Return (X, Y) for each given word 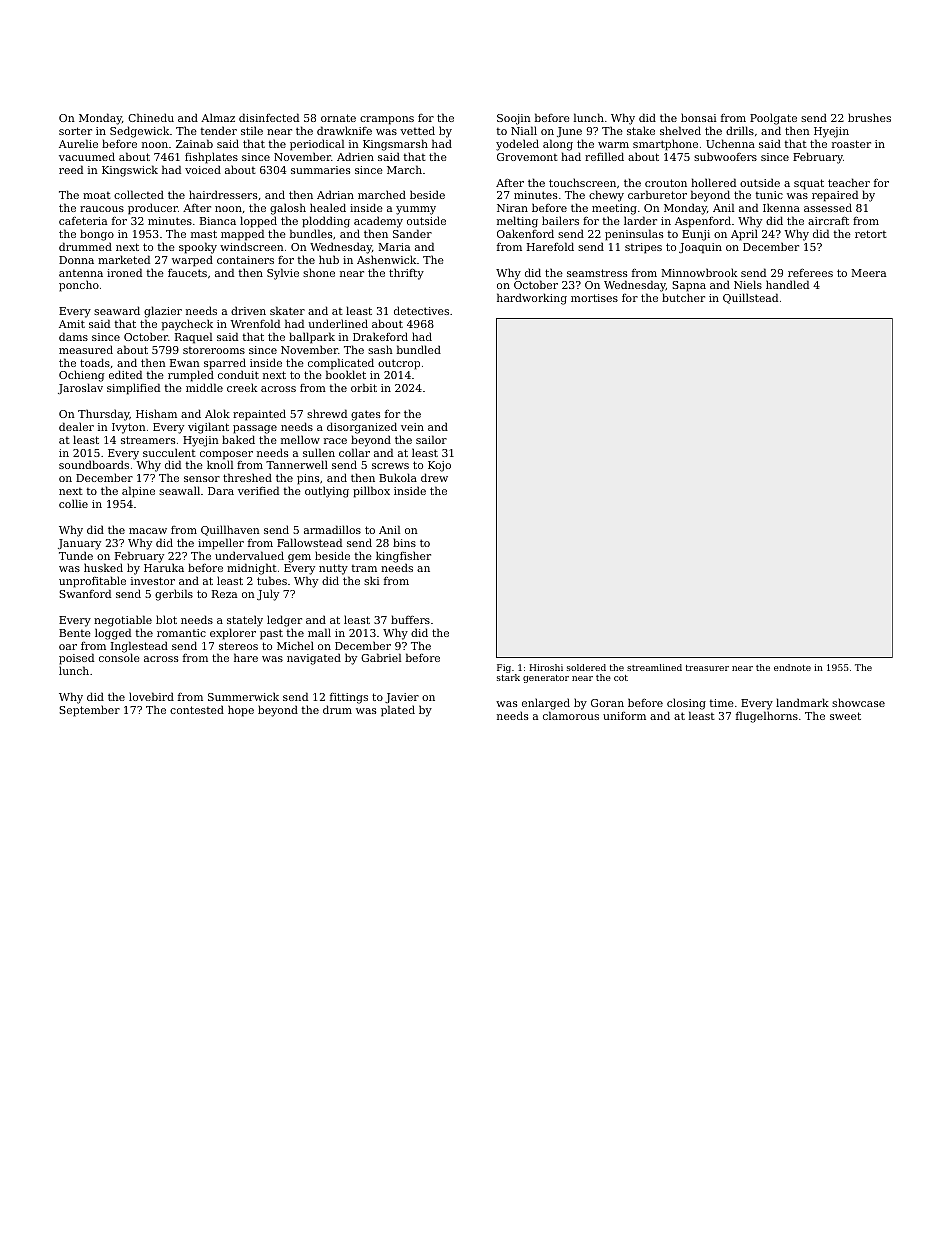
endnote (792, 667)
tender (219, 130)
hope (241, 711)
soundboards (94, 464)
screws (390, 466)
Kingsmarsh (395, 145)
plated (398, 711)
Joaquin (700, 248)
